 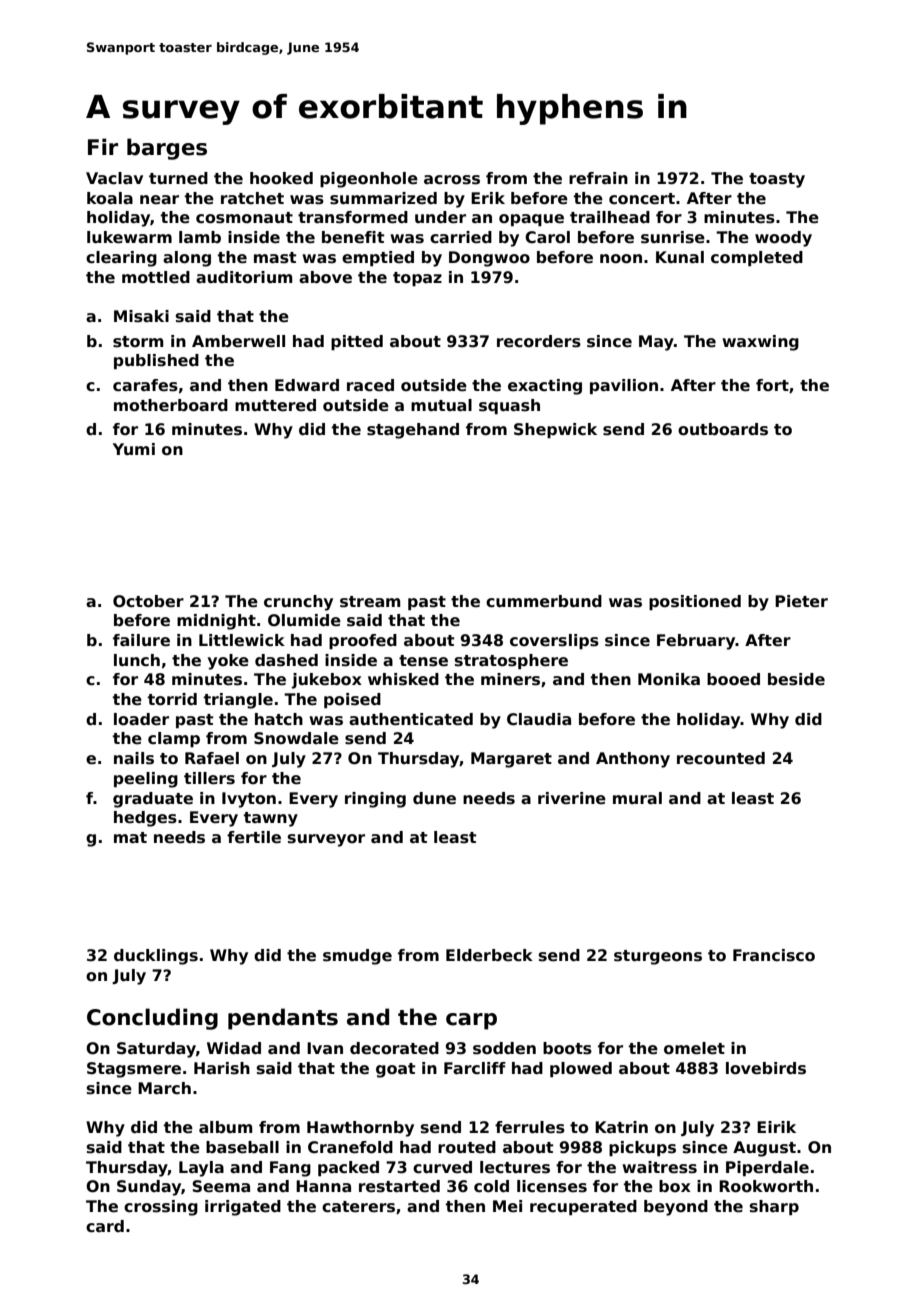 I want to click on Anthony, so click(x=633, y=760).
